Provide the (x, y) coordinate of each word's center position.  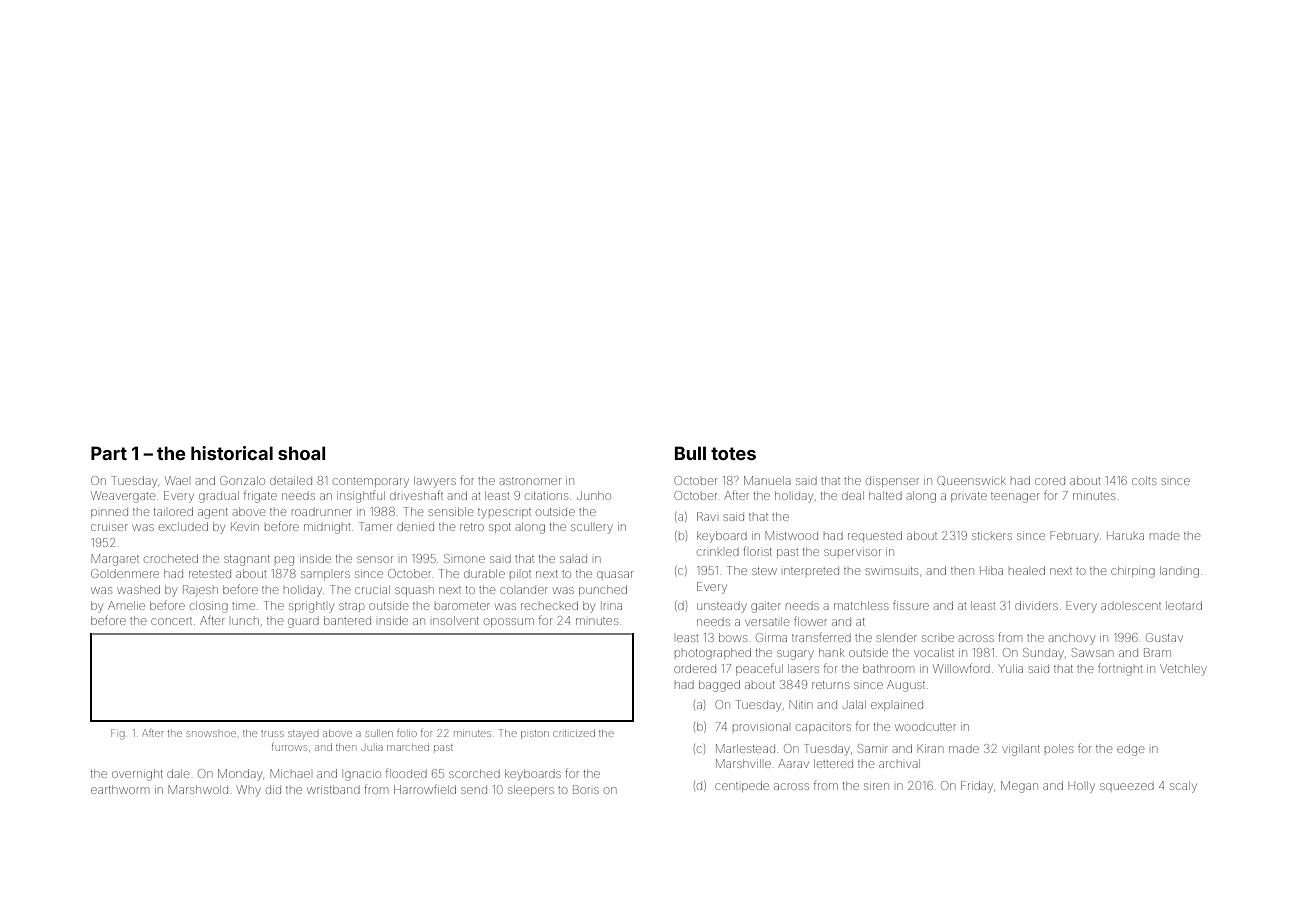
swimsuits (892, 571)
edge (1130, 750)
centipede (742, 786)
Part (109, 453)
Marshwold (198, 789)
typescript (504, 514)
